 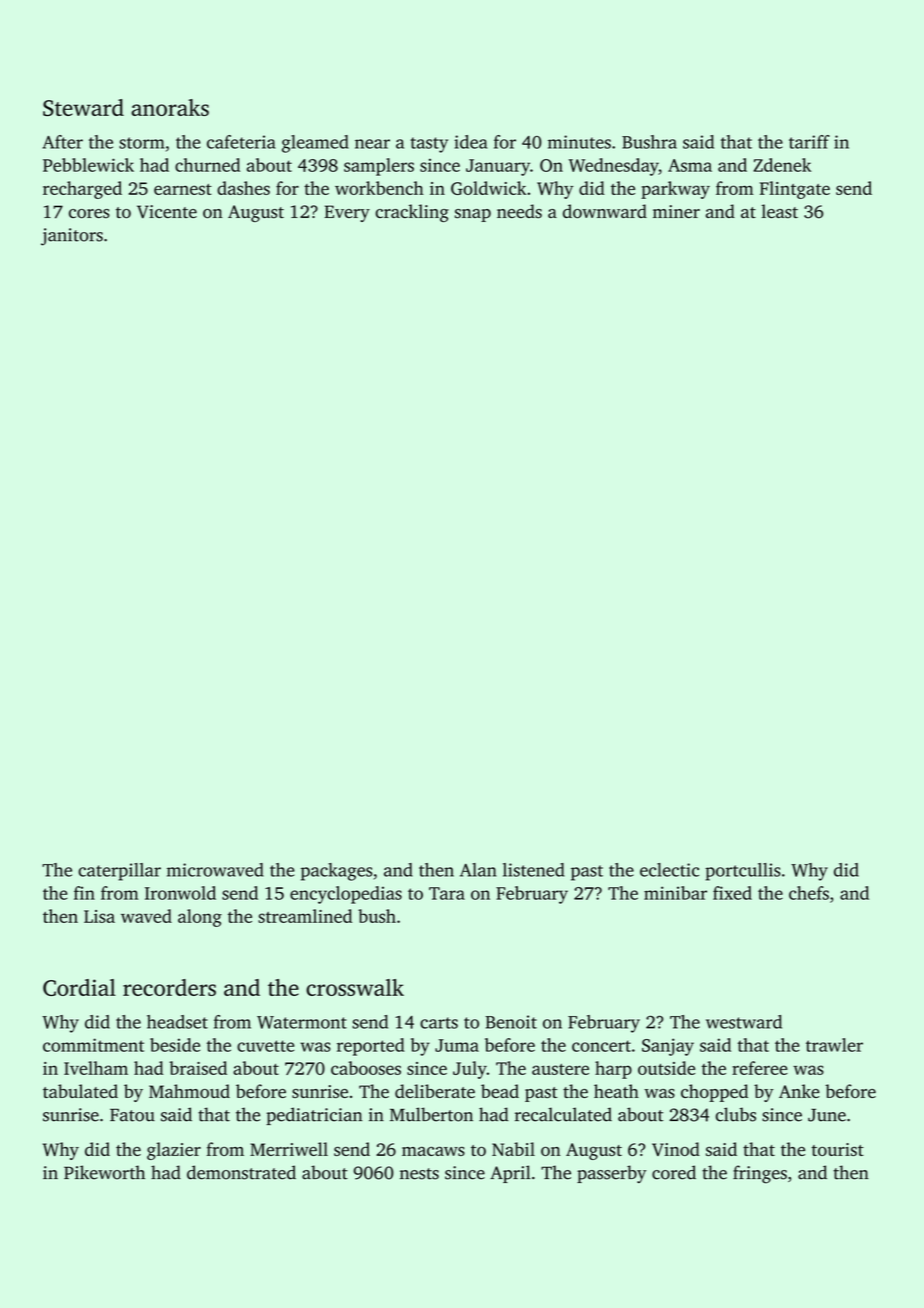 What do you see at coordinates (732, 893) in the page?
I see `fixed` at bounding box center [732, 893].
